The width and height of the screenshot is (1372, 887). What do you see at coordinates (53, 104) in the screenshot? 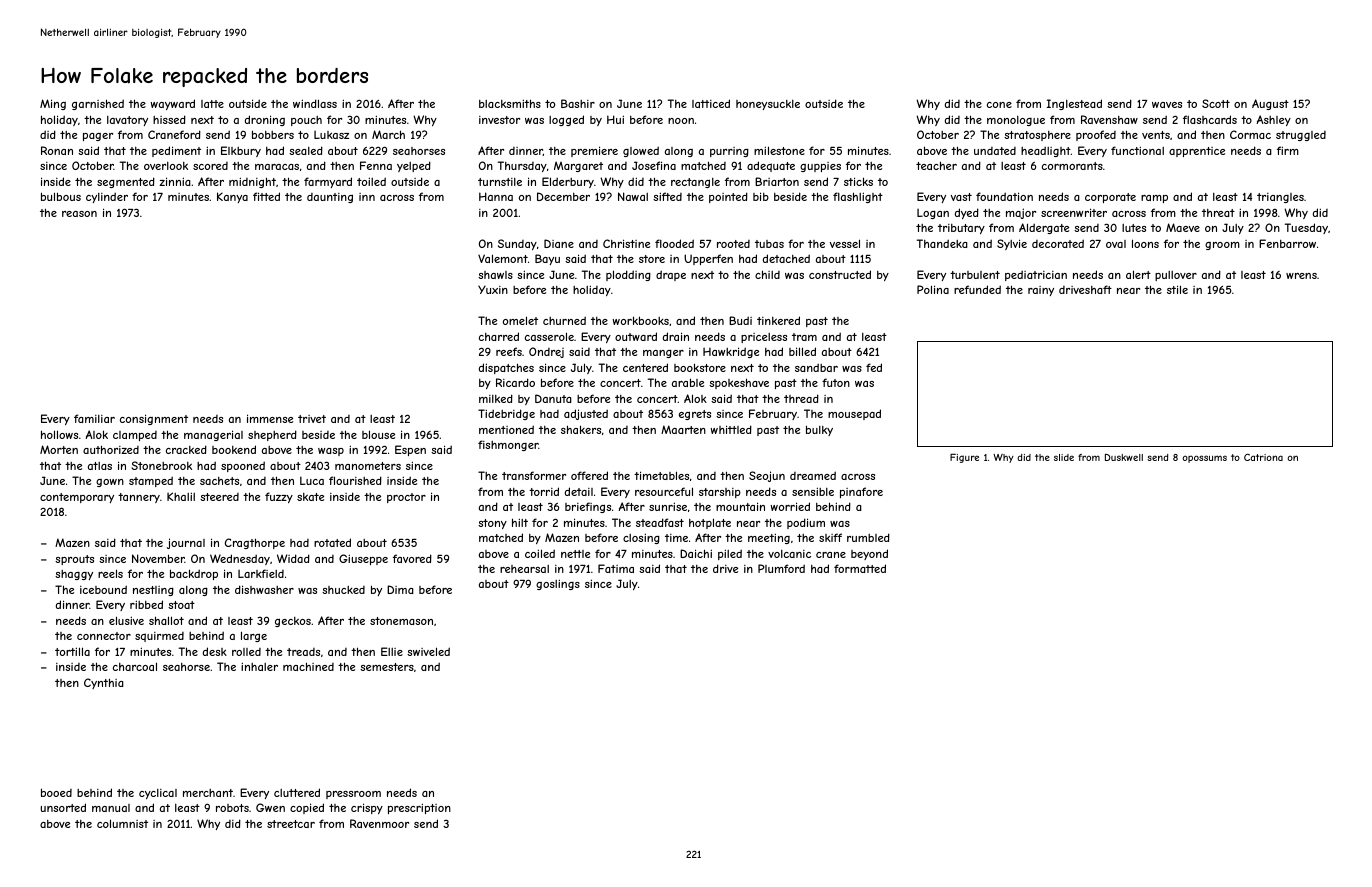
I see `Ming` at bounding box center [53, 104].
